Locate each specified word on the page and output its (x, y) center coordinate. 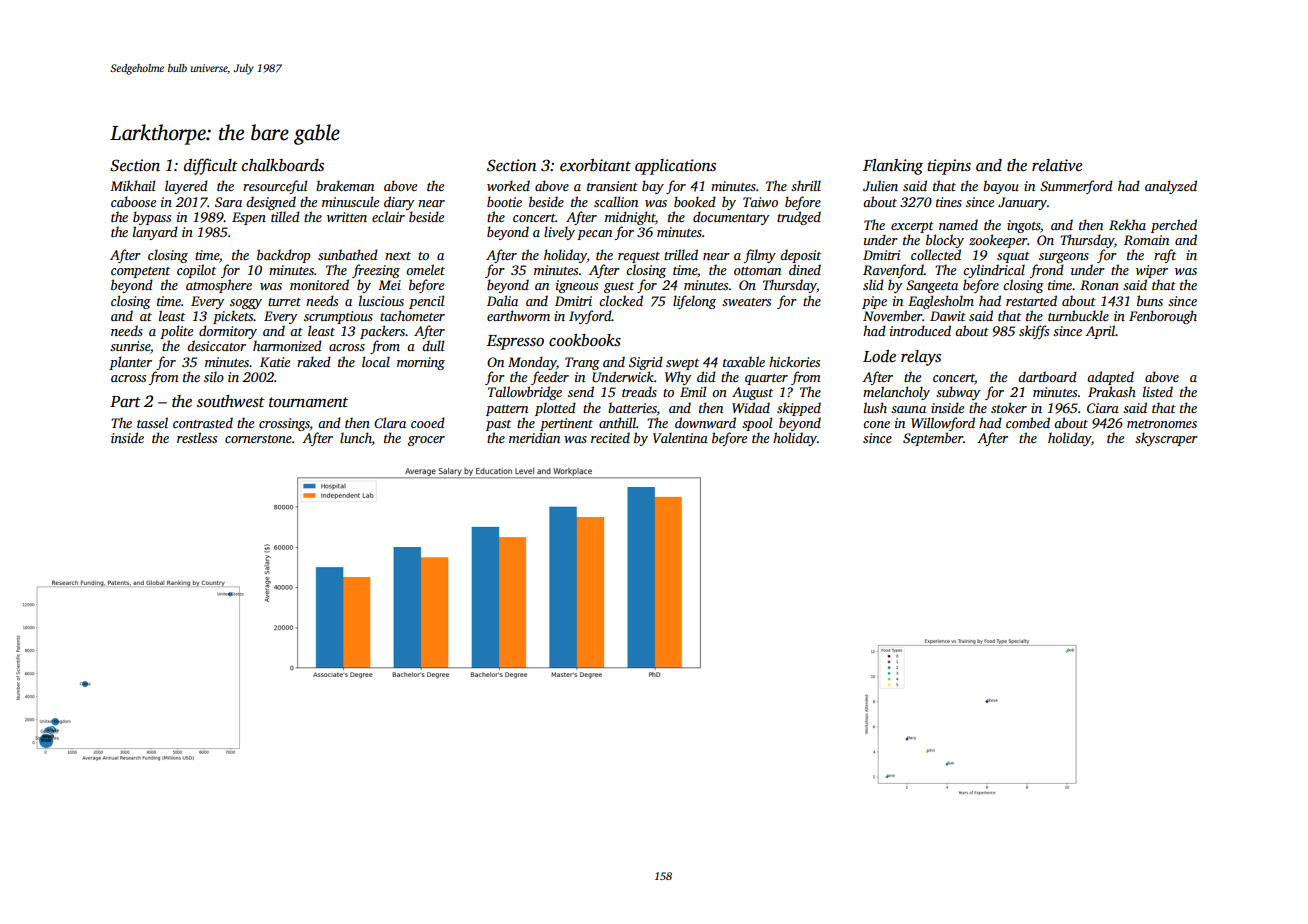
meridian (534, 437)
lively (559, 233)
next (398, 256)
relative (1057, 165)
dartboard (1047, 376)
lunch (356, 439)
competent (140, 272)
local (376, 361)
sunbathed (348, 254)
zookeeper (998, 241)
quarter (766, 379)
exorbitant (595, 165)
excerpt (912, 227)
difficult (211, 166)
